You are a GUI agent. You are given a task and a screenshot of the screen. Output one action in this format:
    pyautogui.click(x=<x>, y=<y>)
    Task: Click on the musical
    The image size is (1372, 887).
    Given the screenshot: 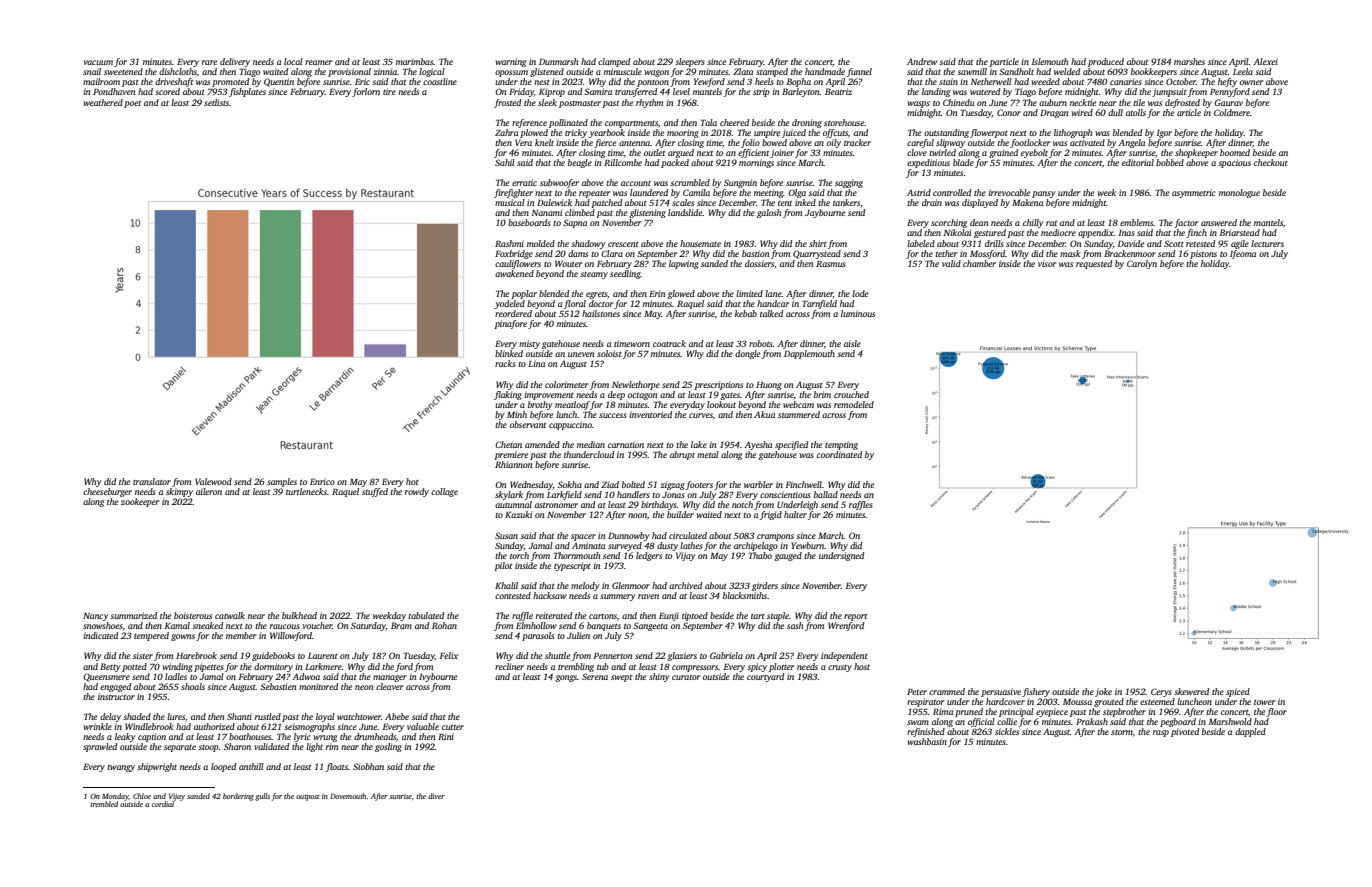 What is the action you would take?
    pyautogui.click(x=510, y=202)
